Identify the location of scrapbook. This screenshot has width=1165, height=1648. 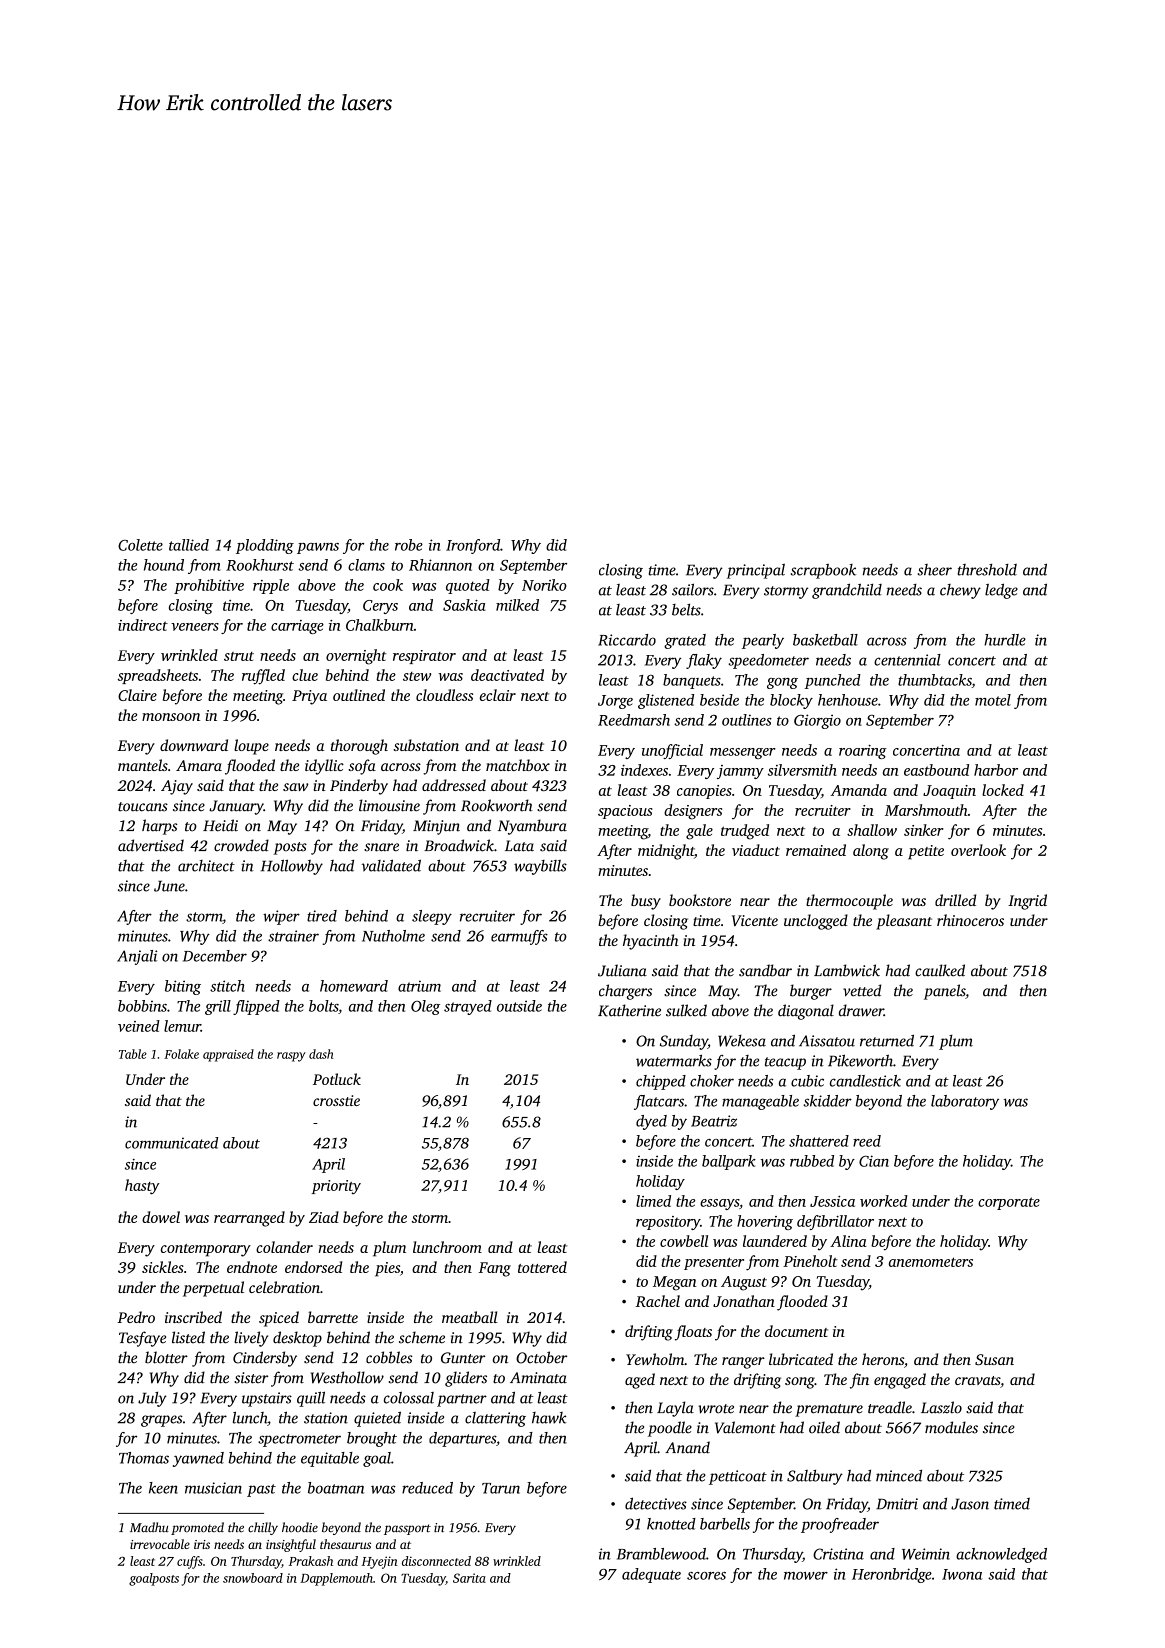
(823, 571).
